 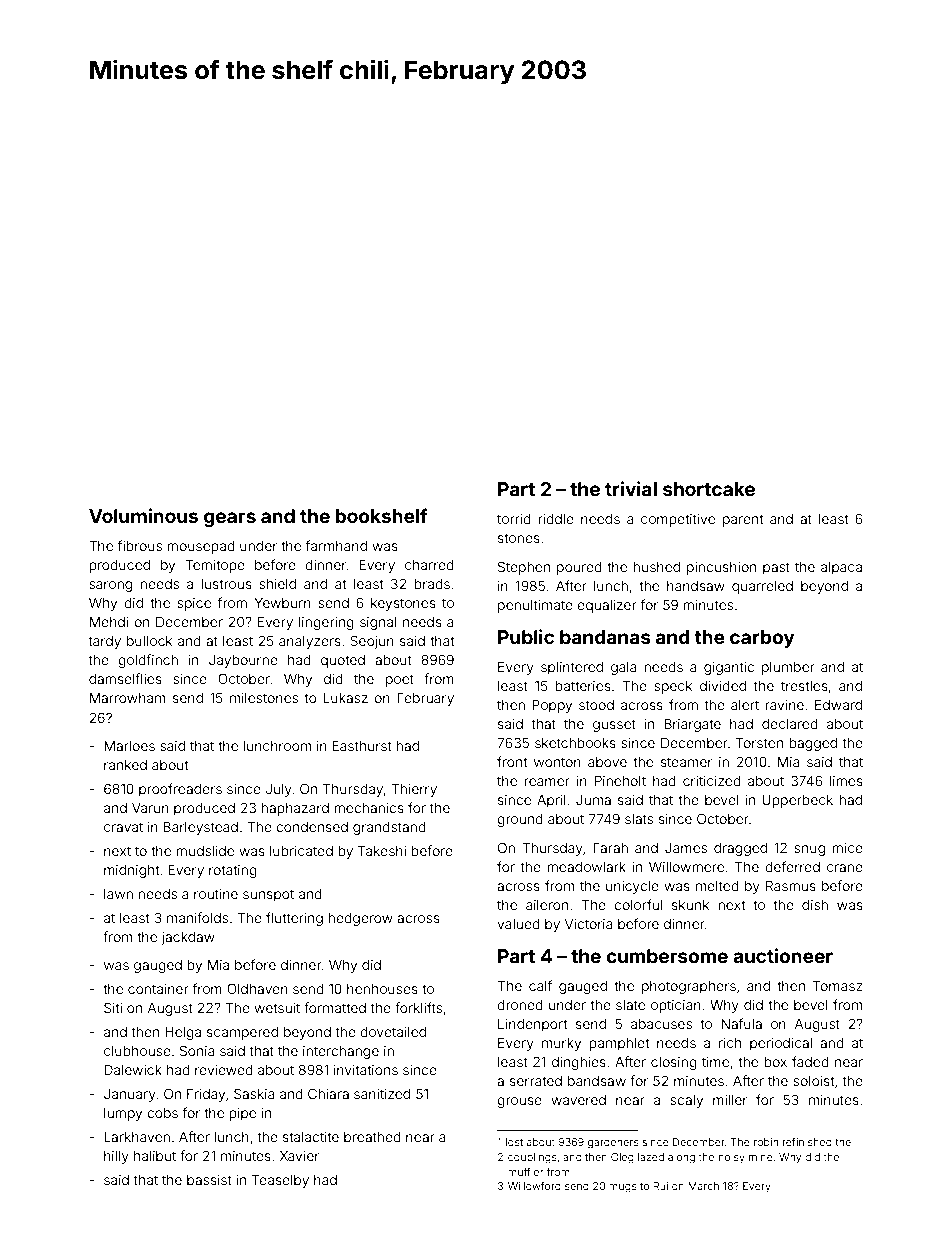 What do you see at coordinates (689, 987) in the page?
I see `photographers` at bounding box center [689, 987].
